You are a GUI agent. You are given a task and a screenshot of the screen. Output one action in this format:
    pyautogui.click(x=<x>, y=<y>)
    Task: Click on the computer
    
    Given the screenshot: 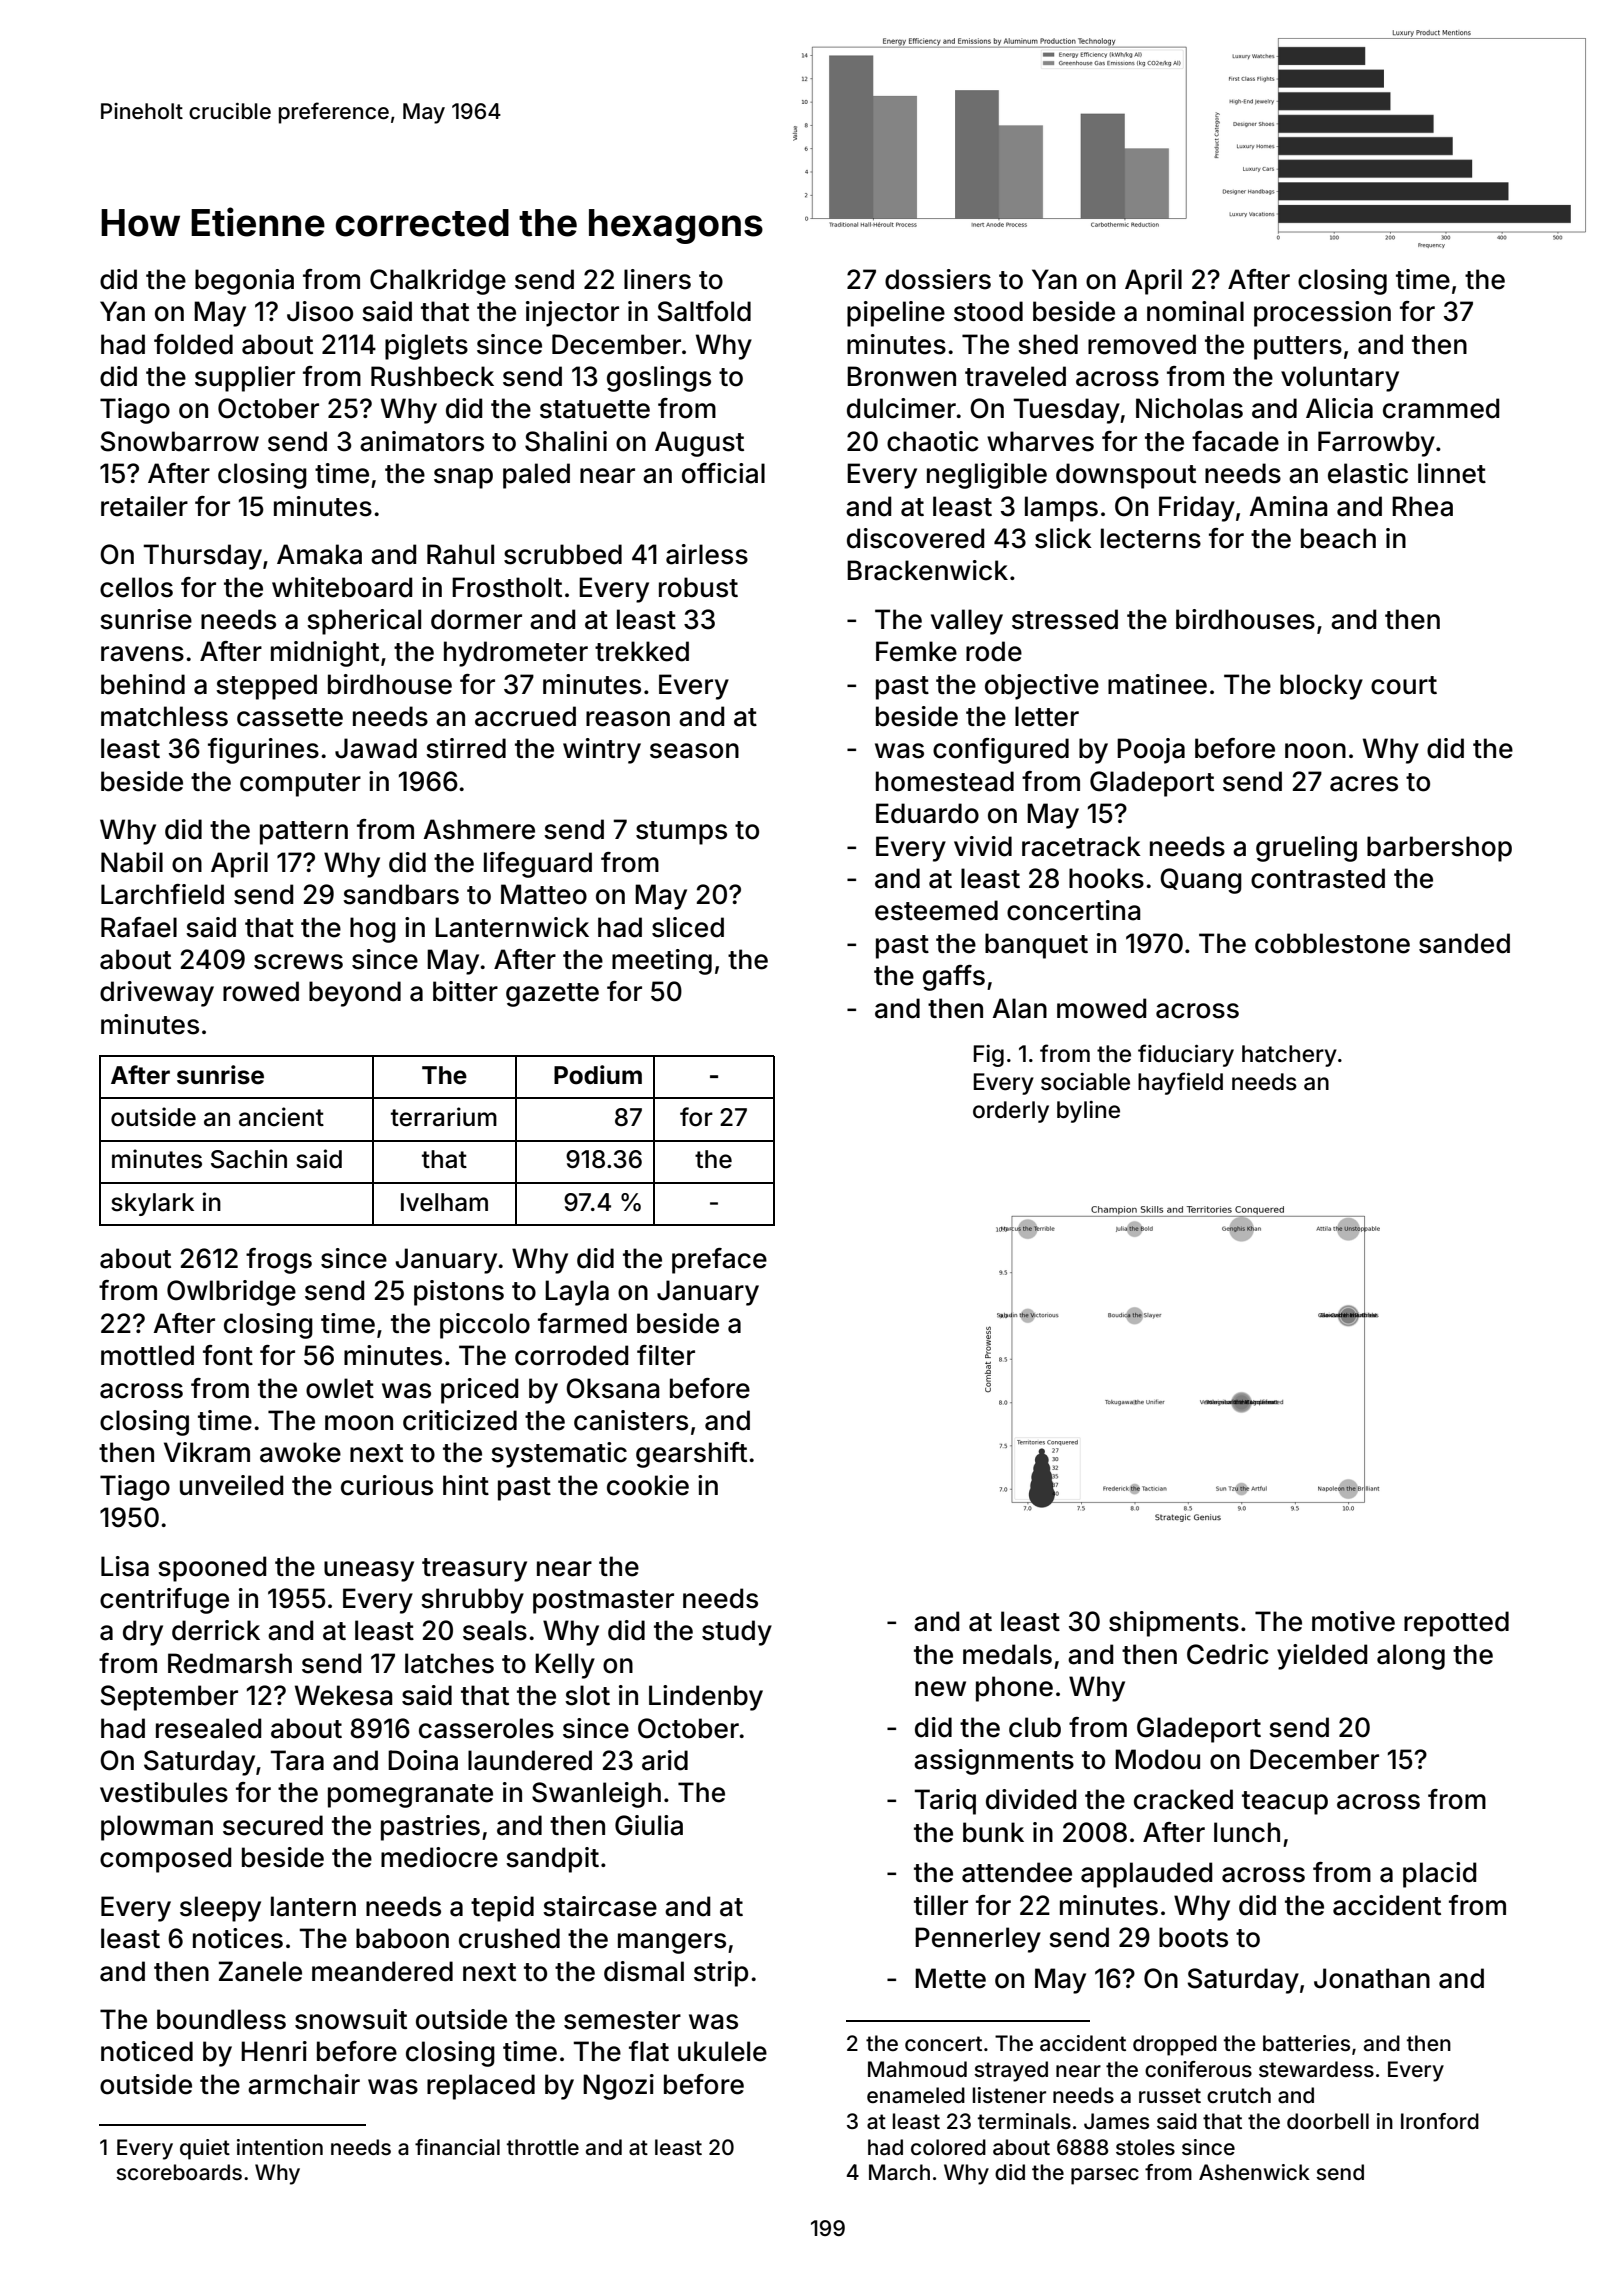 What is the action you would take?
    pyautogui.click(x=300, y=785)
